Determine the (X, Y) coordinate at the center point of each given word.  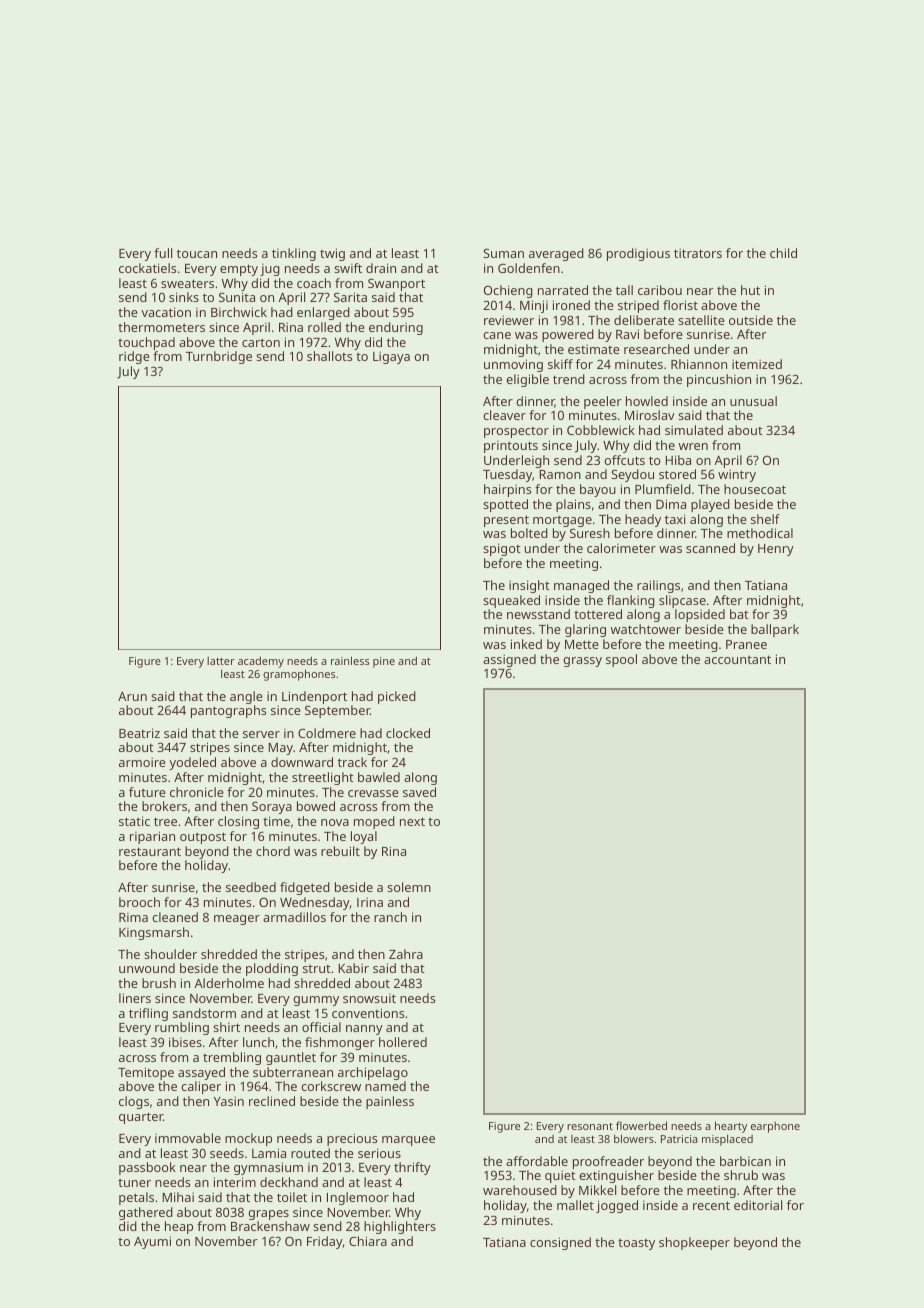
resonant (590, 1126)
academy (261, 662)
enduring (396, 328)
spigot (502, 549)
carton (261, 343)
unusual (753, 401)
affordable (537, 1161)
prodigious (638, 254)
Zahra (406, 954)
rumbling (182, 1028)
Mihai (178, 1197)
